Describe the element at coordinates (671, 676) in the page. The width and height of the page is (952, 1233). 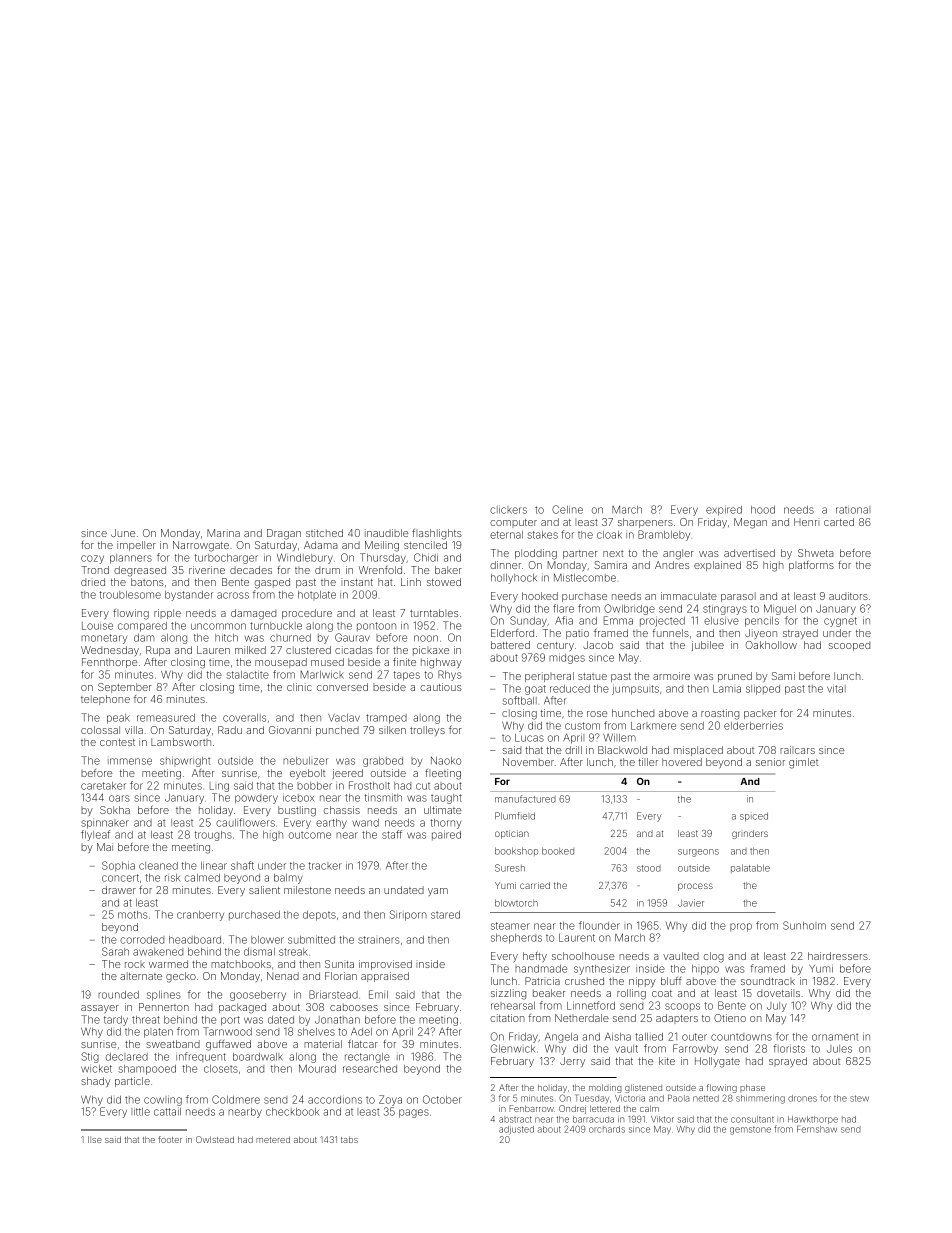
I see `armoire` at that location.
